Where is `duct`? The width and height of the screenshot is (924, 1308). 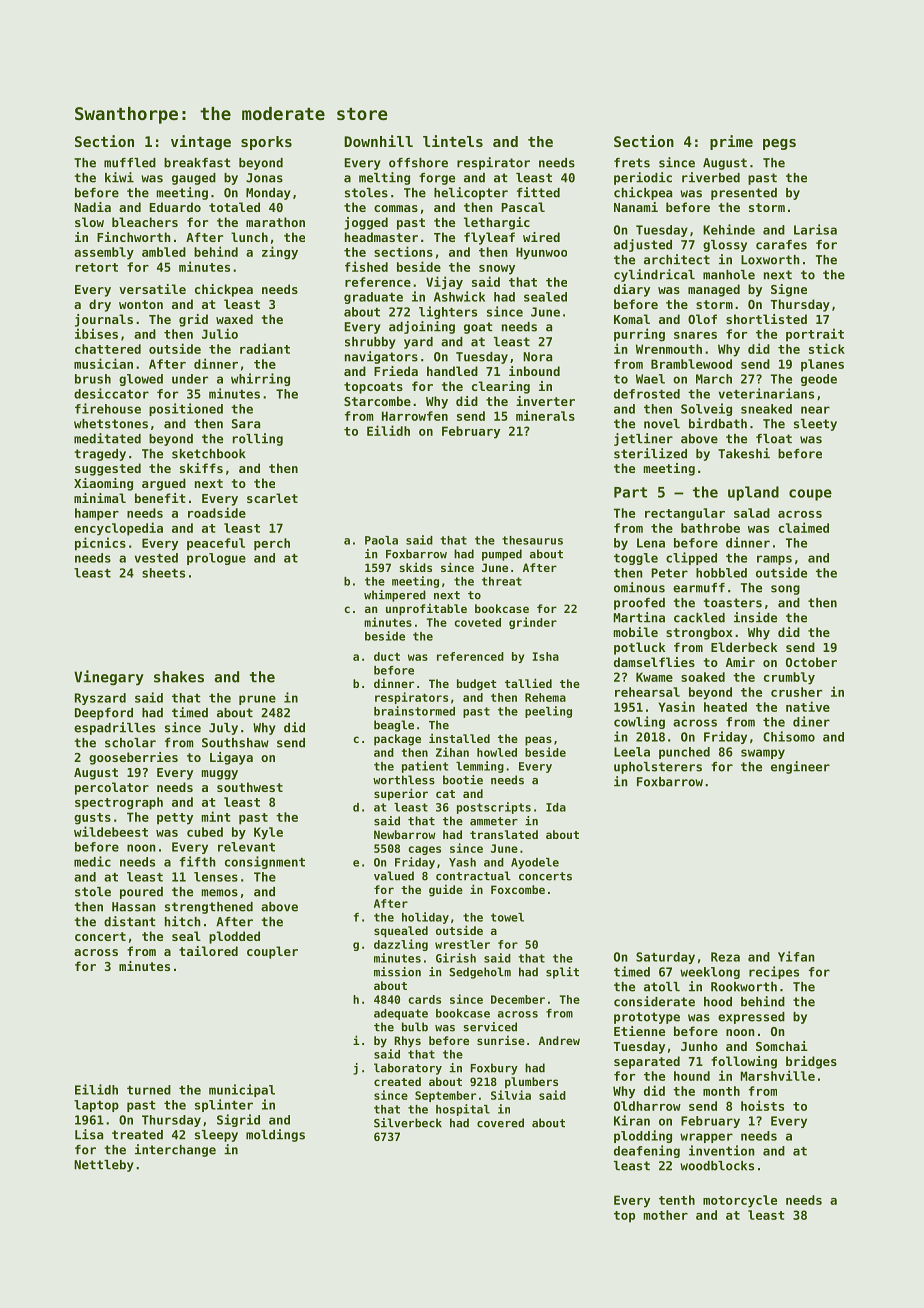
duct is located at coordinates (387, 656).
